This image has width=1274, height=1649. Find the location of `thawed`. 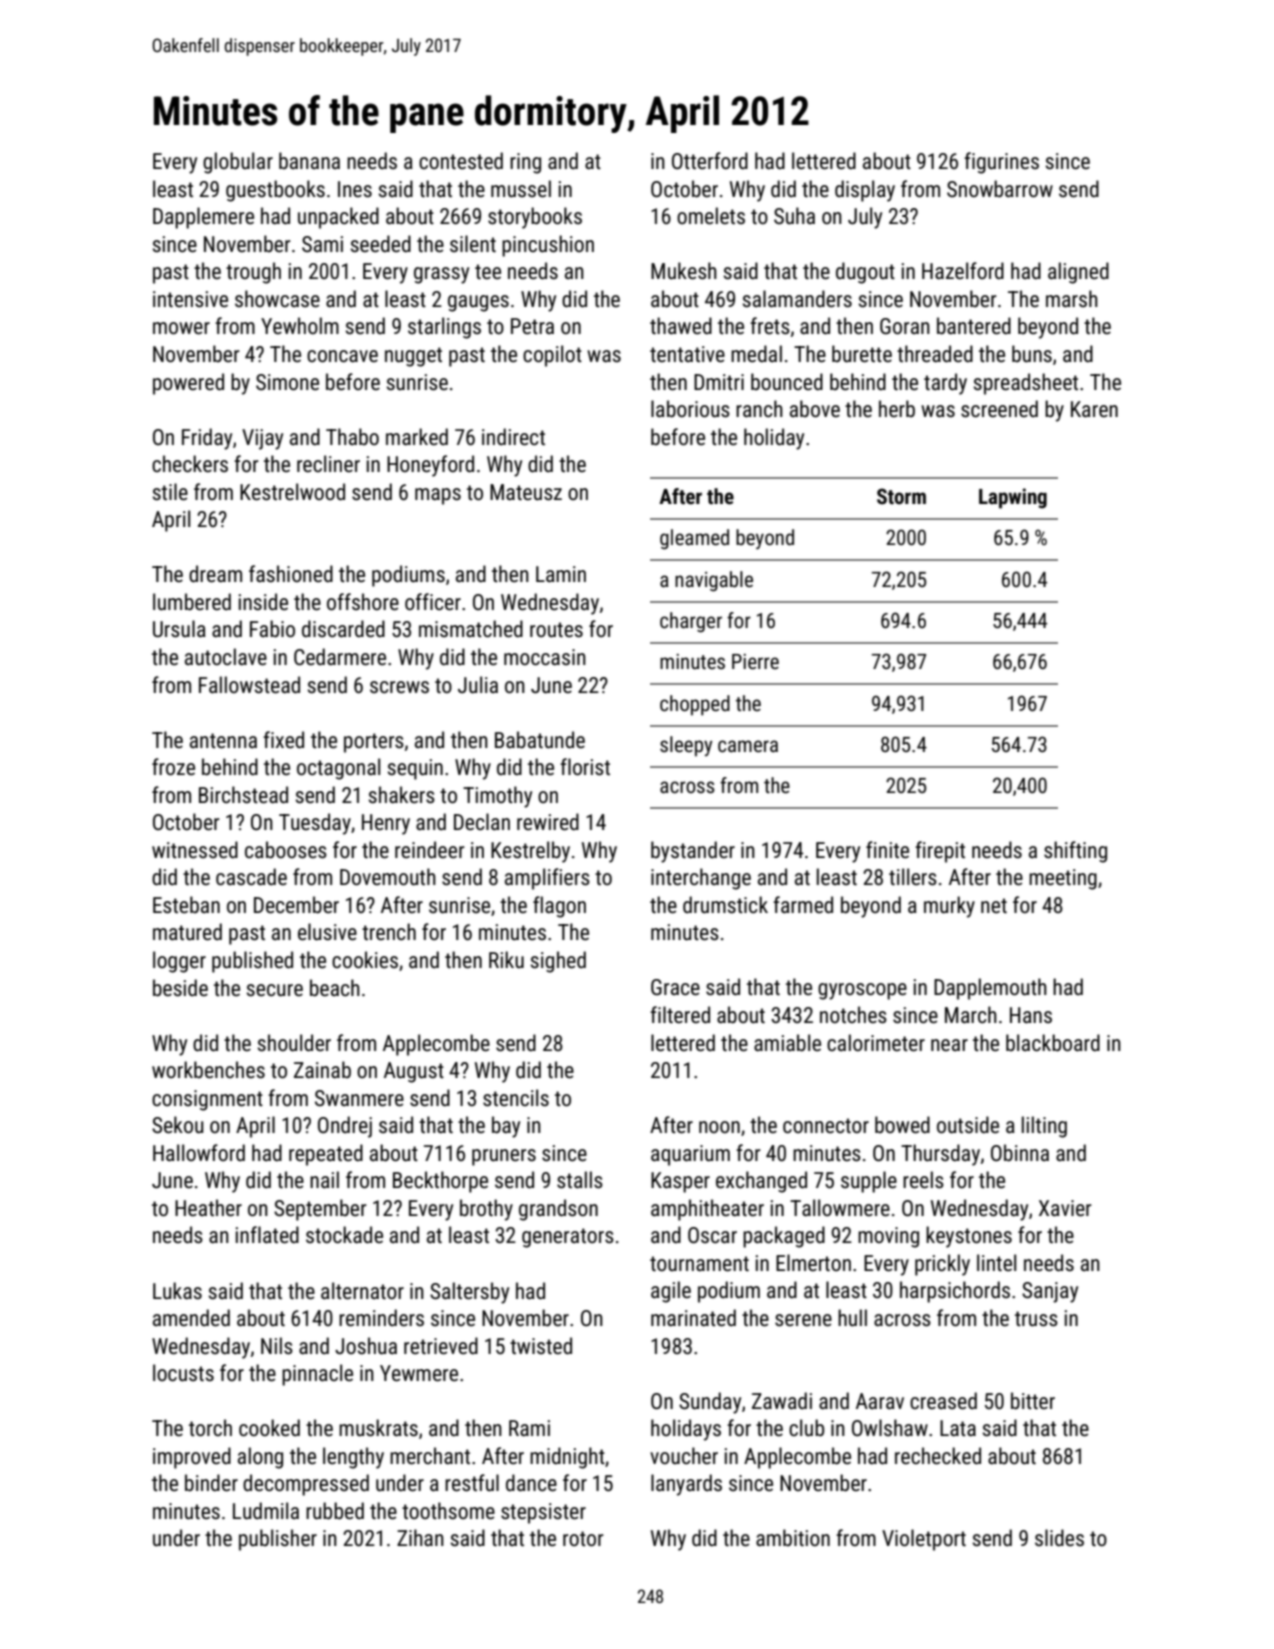

thawed is located at coordinates (681, 325).
